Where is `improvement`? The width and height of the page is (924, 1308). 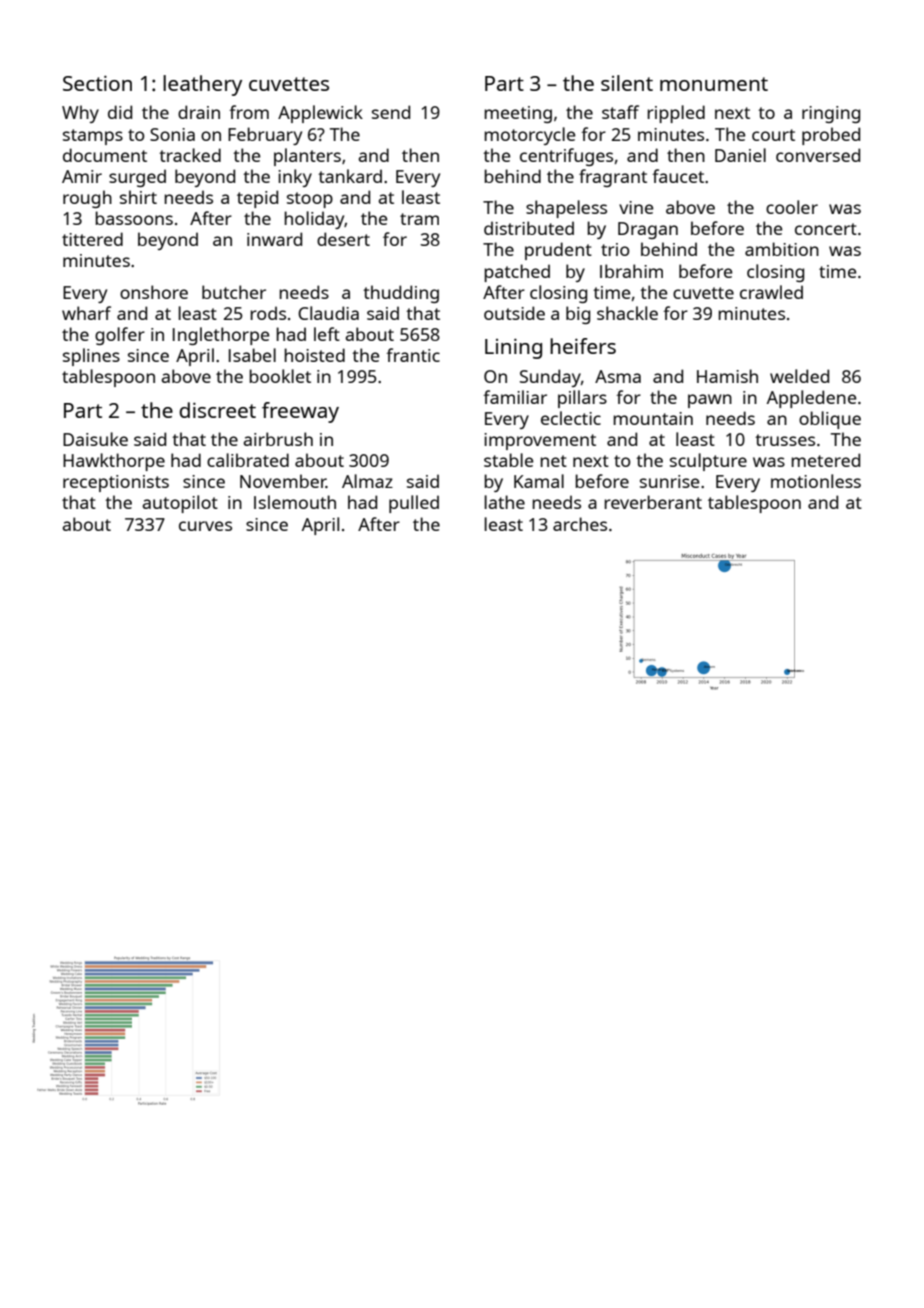 improvement is located at coordinates (540, 441).
